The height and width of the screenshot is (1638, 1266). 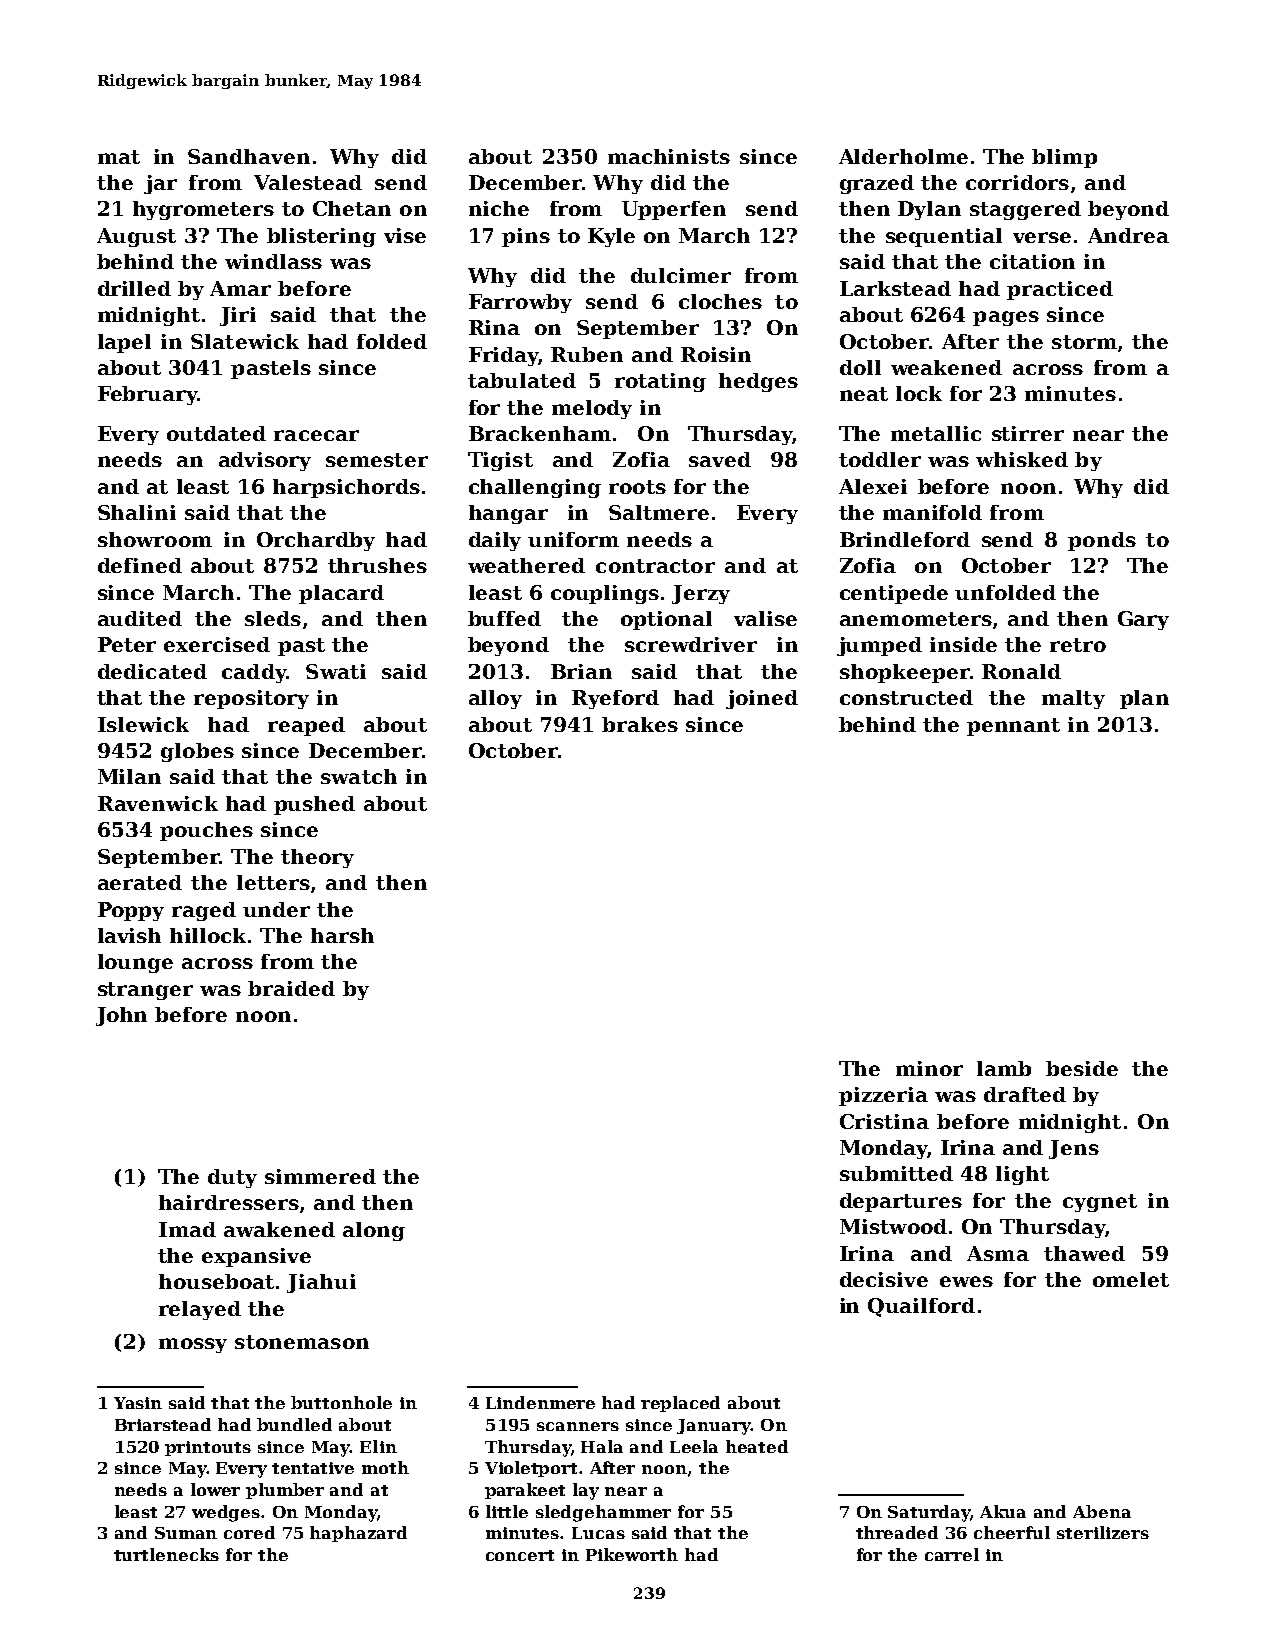 What do you see at coordinates (1064, 158) in the screenshot?
I see `blimp` at bounding box center [1064, 158].
